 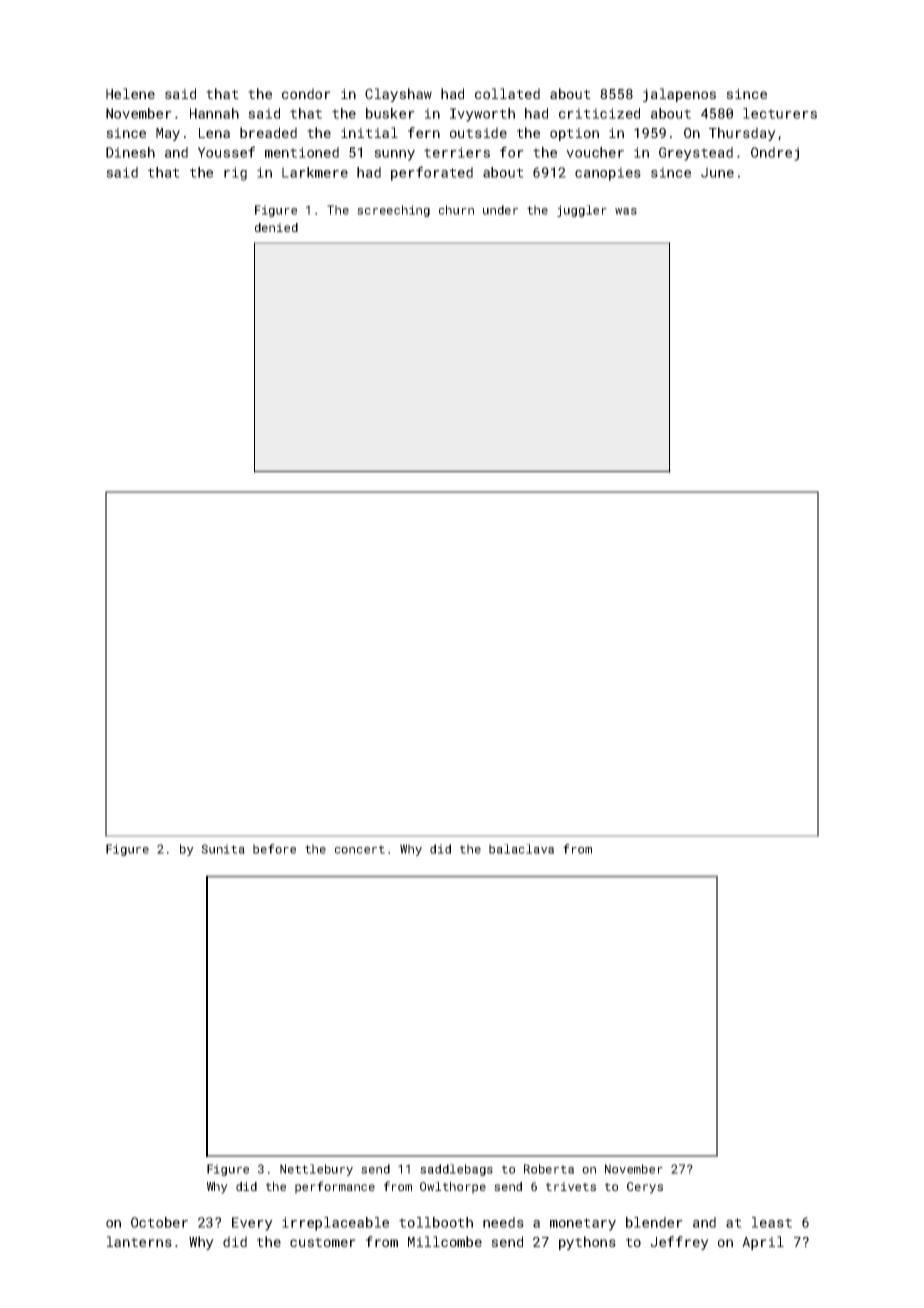 I want to click on was, so click(x=626, y=211).
